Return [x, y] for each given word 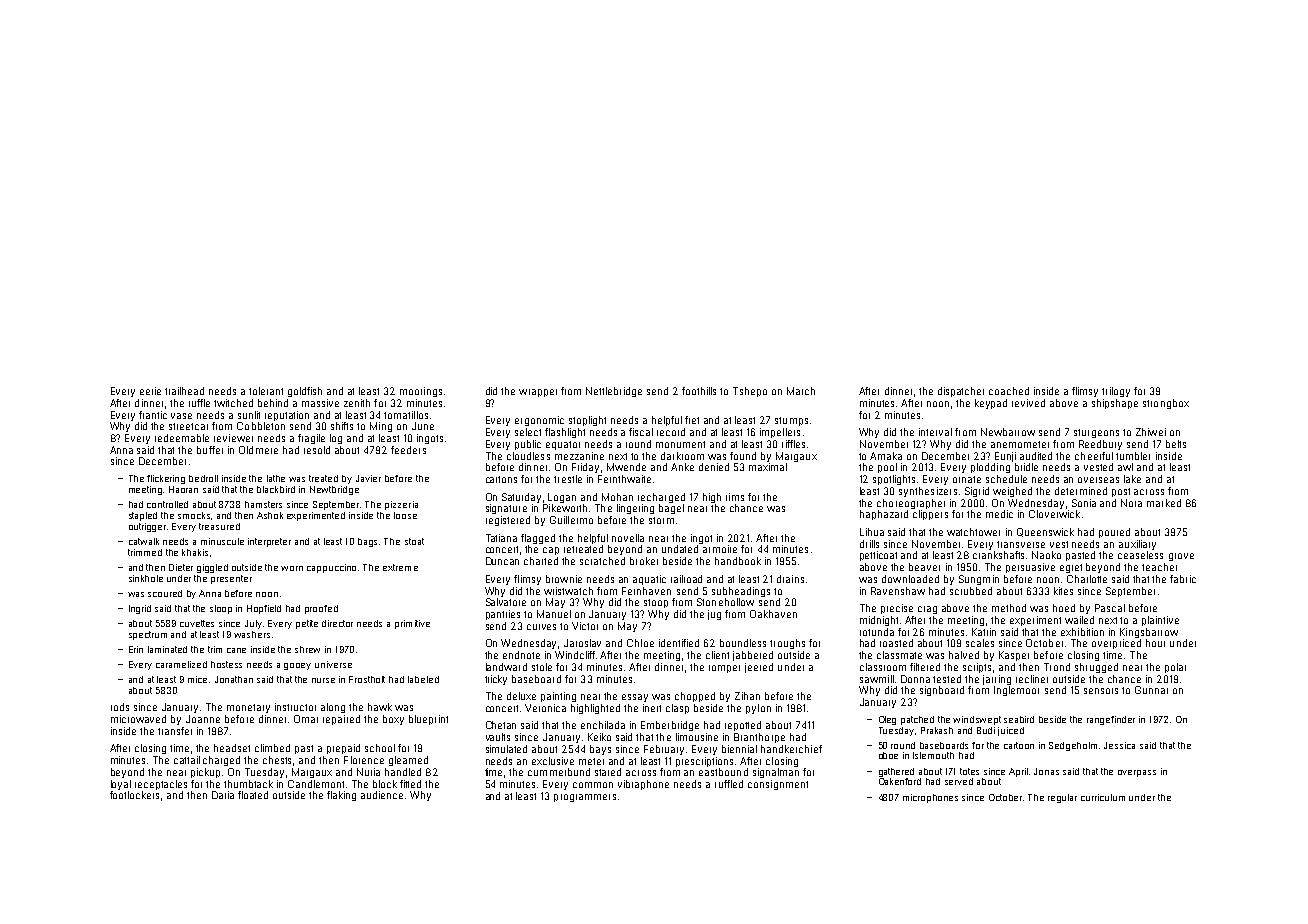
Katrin [984, 632]
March [801, 391]
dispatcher [961, 392]
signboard [942, 691]
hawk [380, 707]
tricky [496, 680]
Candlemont [316, 784]
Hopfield [264, 609]
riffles [793, 444]
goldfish [305, 392]
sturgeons [1096, 433]
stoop [656, 603]
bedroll [203, 478]
